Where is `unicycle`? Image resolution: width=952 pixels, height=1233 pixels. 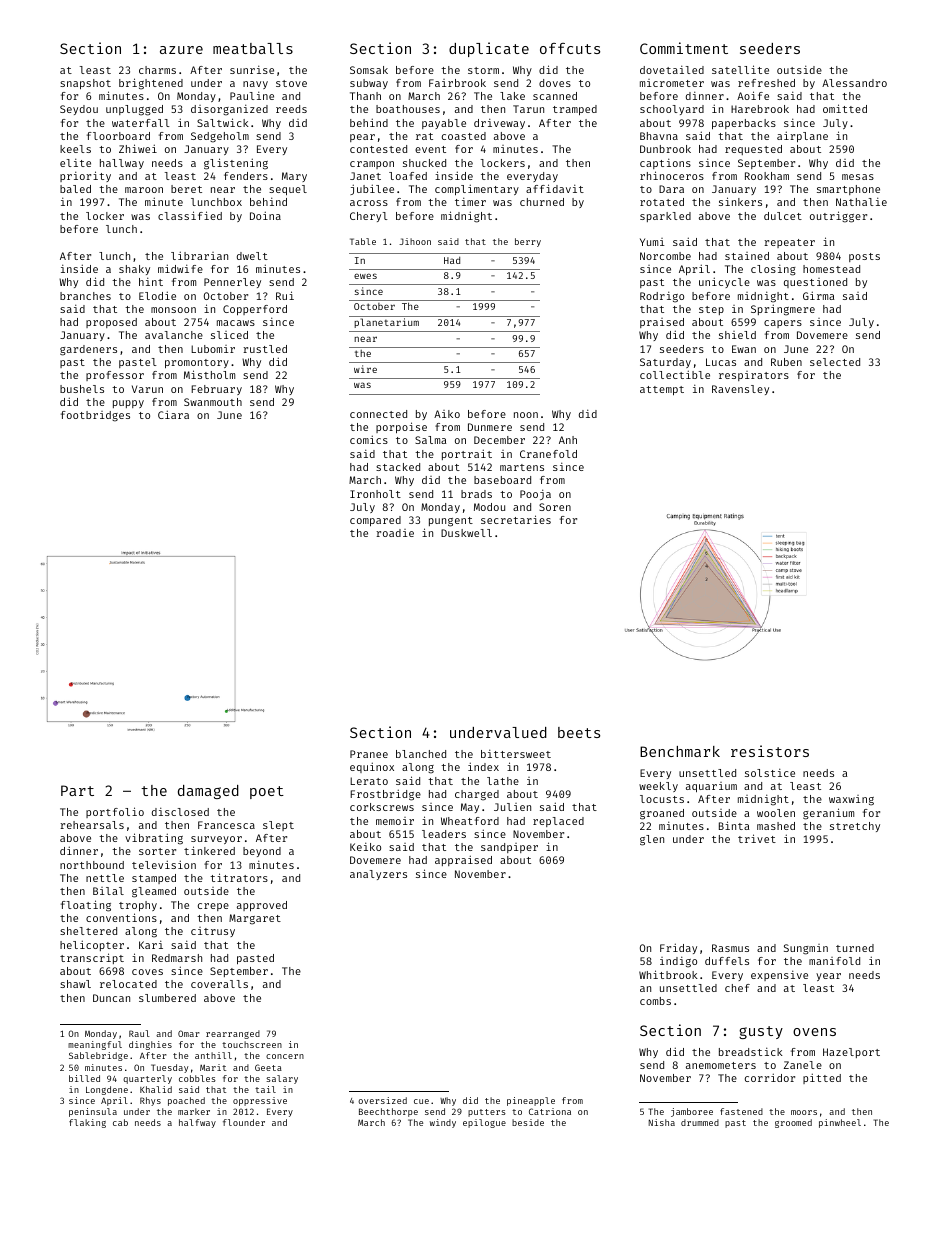 unicycle is located at coordinates (724, 282).
